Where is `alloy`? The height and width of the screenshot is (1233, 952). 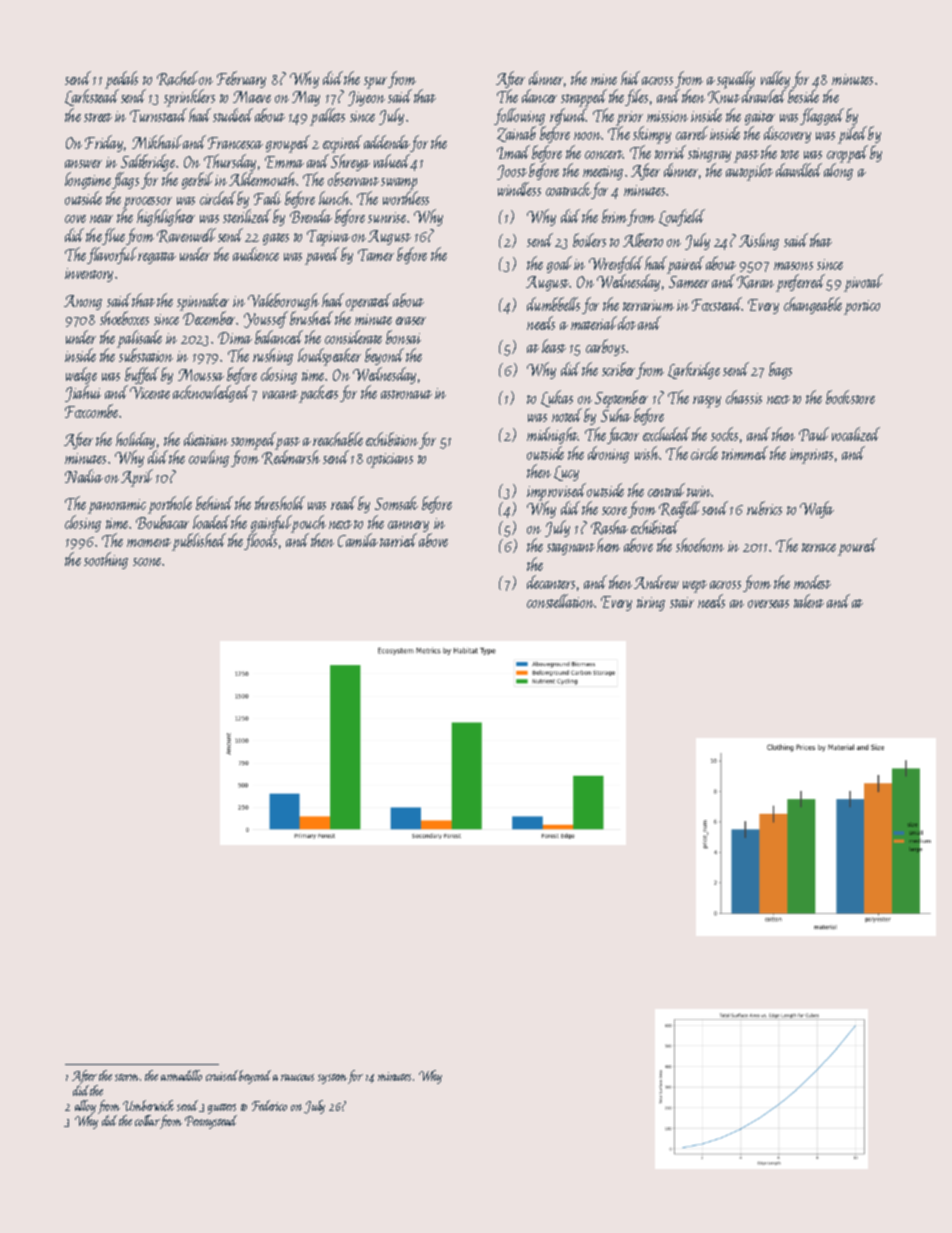 alloy is located at coordinates (85, 1107).
